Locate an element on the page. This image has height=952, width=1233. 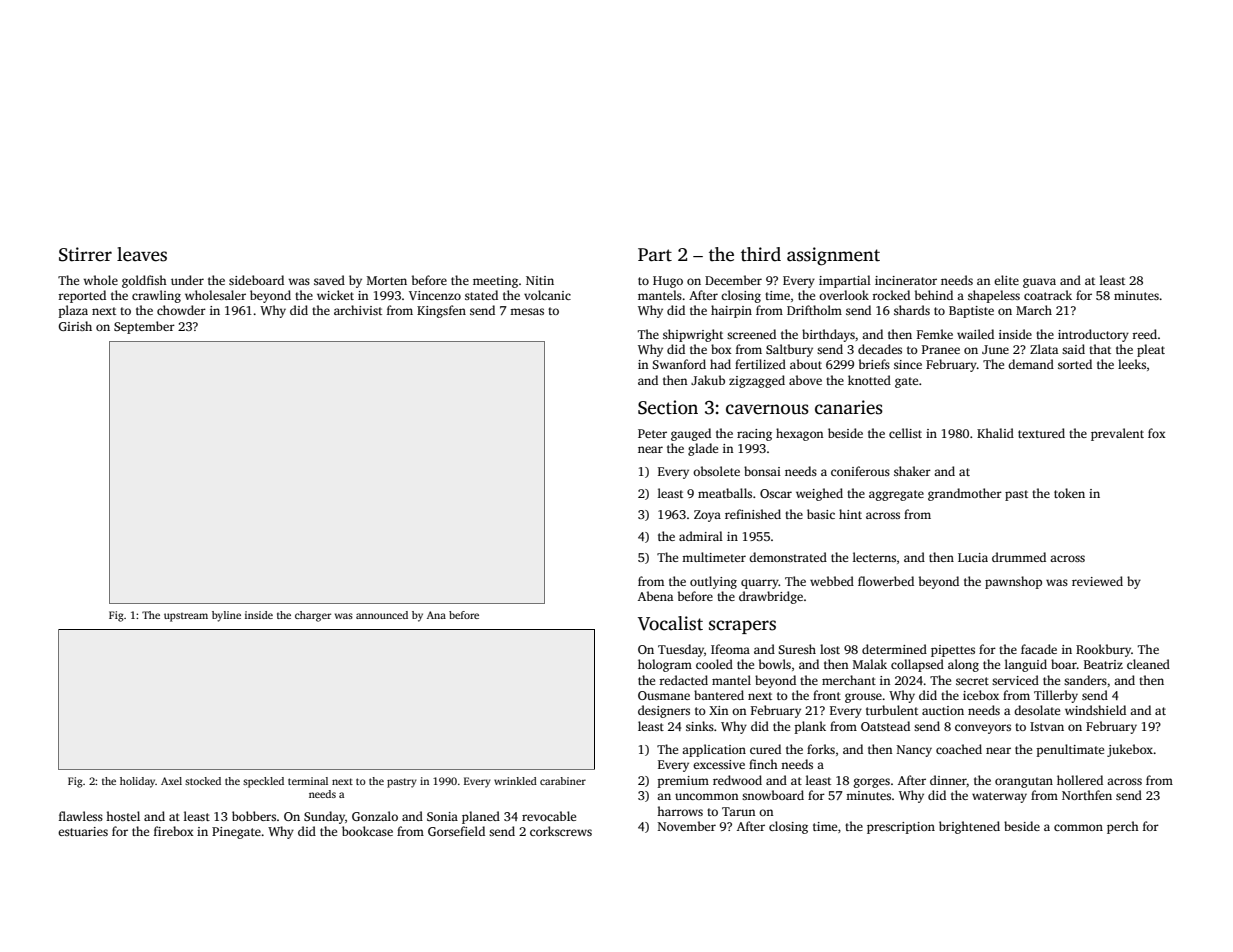
textured is located at coordinates (1041, 433).
